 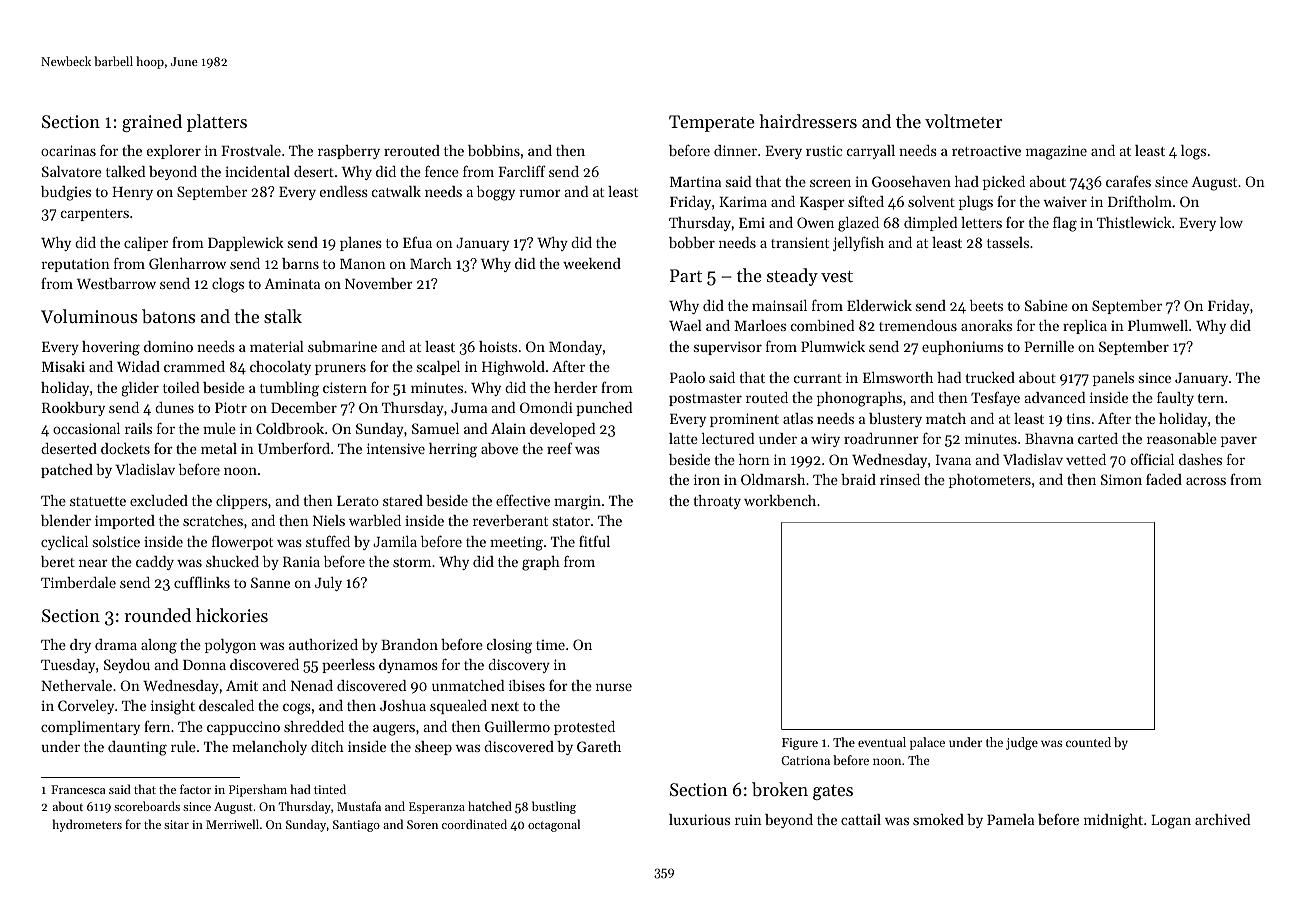 I want to click on Martina, so click(x=695, y=181).
